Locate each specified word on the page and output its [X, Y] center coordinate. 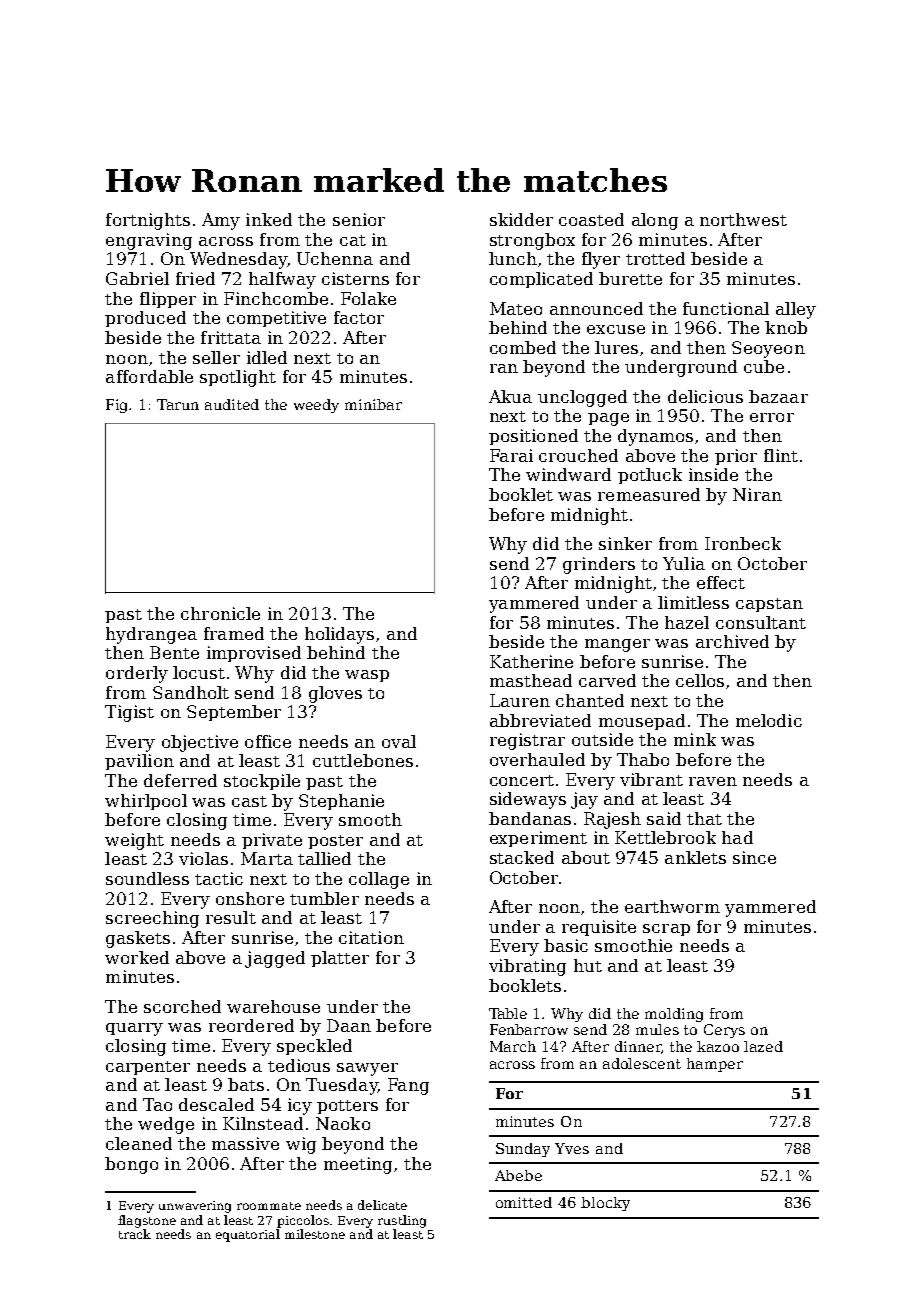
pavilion [139, 762]
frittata [231, 337]
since [754, 857]
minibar [373, 404]
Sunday [523, 1150]
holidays [339, 635]
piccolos [303, 1221]
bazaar [778, 396]
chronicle [220, 613]
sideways [528, 800]
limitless [693, 602]
